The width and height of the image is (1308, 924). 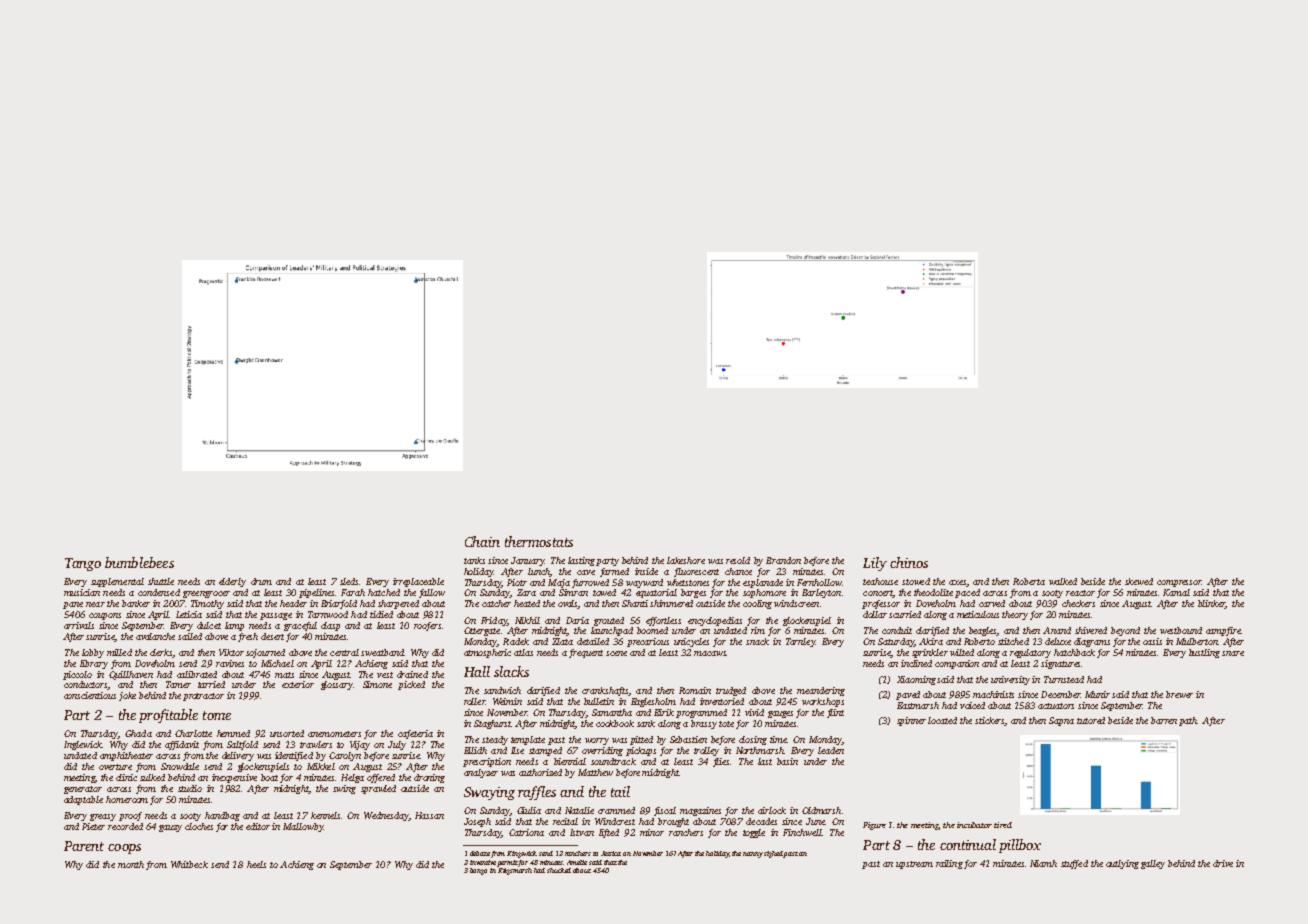 What do you see at coordinates (1030, 653) in the image?
I see `regulatory` at bounding box center [1030, 653].
